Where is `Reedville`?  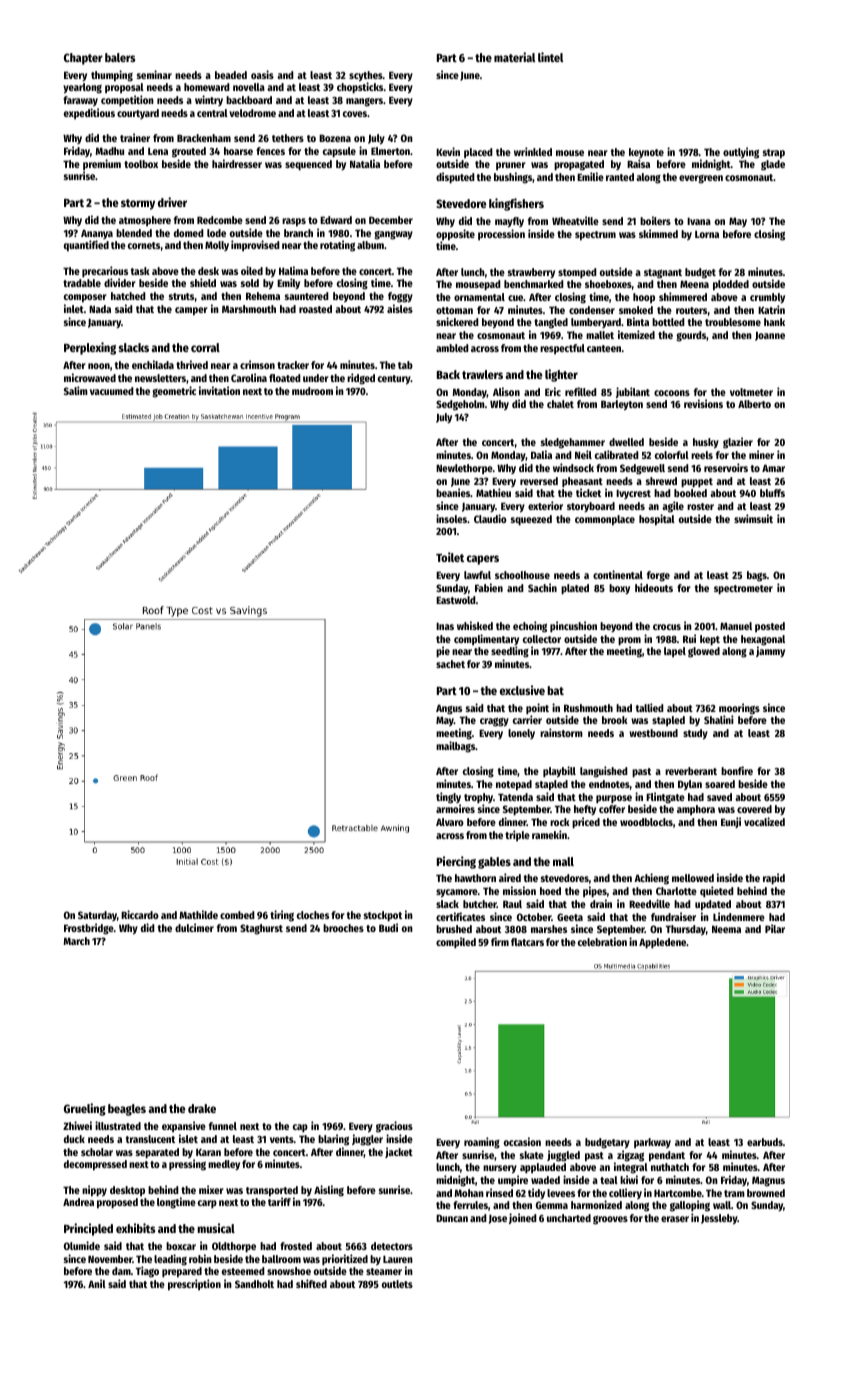 Reedville is located at coordinates (649, 903).
